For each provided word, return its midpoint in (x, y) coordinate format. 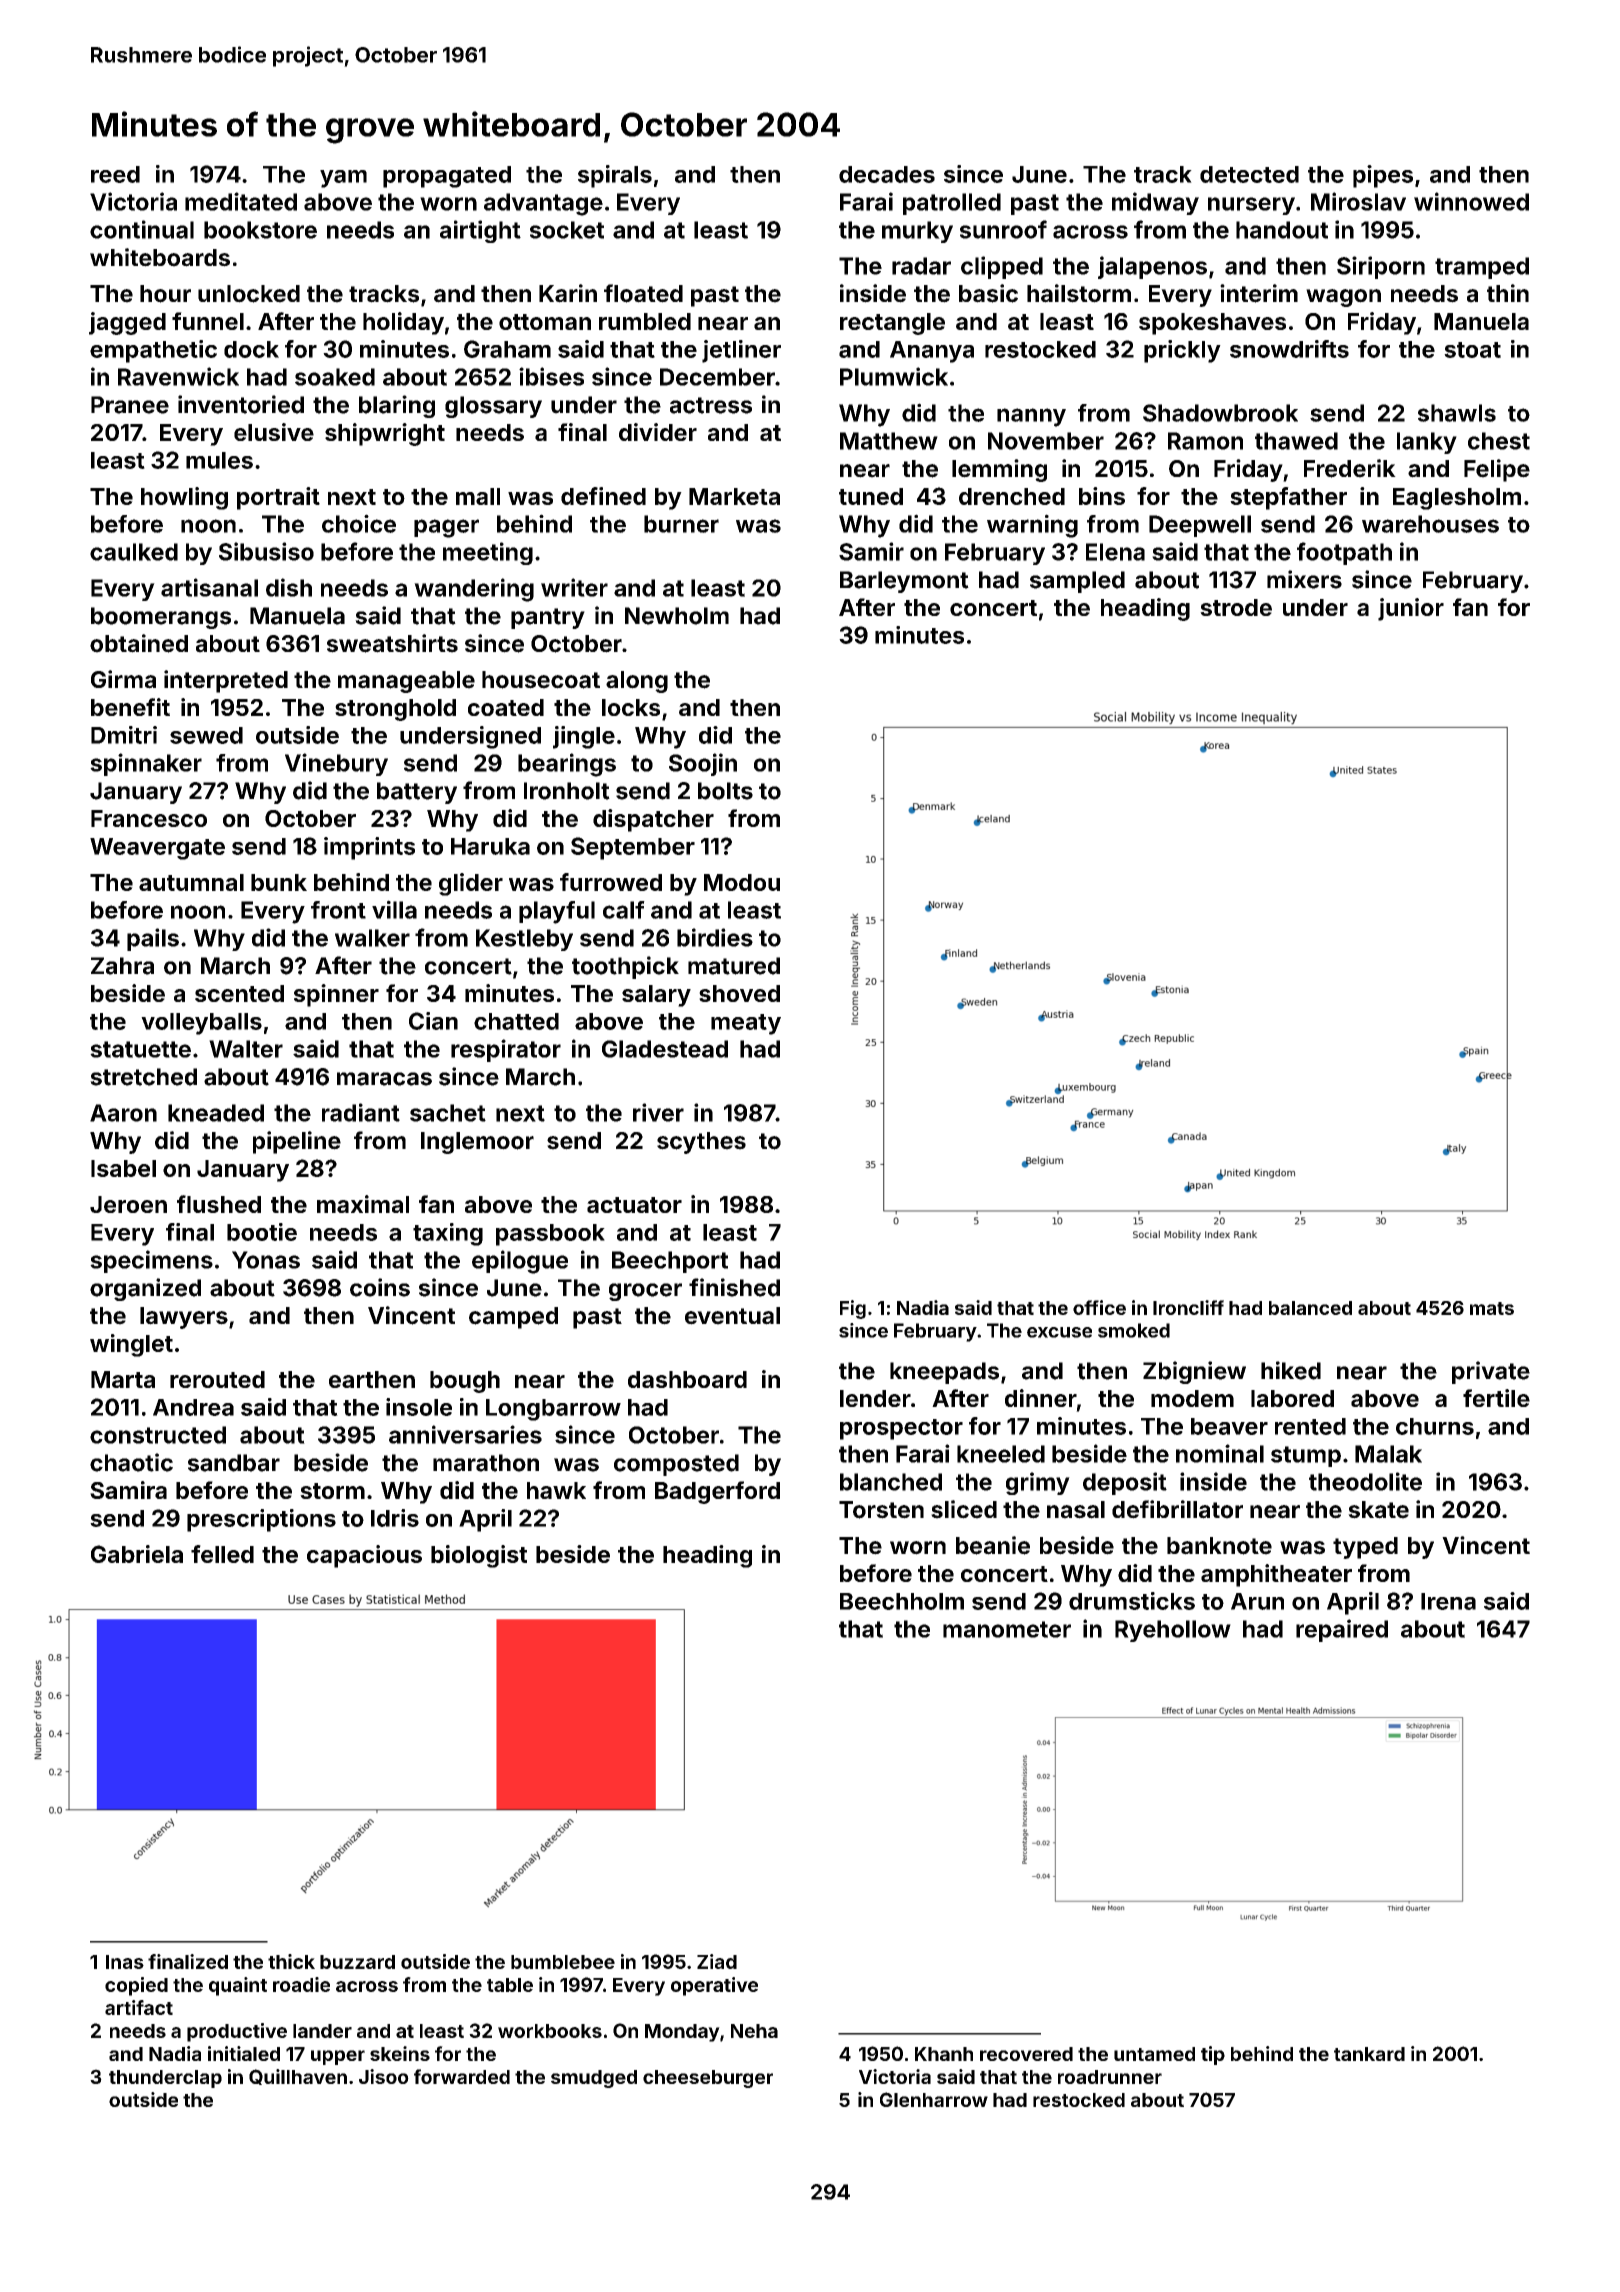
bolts (725, 791)
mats (1492, 1308)
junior (1411, 609)
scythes (701, 1143)
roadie (301, 1984)
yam (343, 179)
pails (153, 939)
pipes (1383, 176)
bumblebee (563, 1962)
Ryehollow (1173, 1631)
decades (887, 174)
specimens (151, 1261)
